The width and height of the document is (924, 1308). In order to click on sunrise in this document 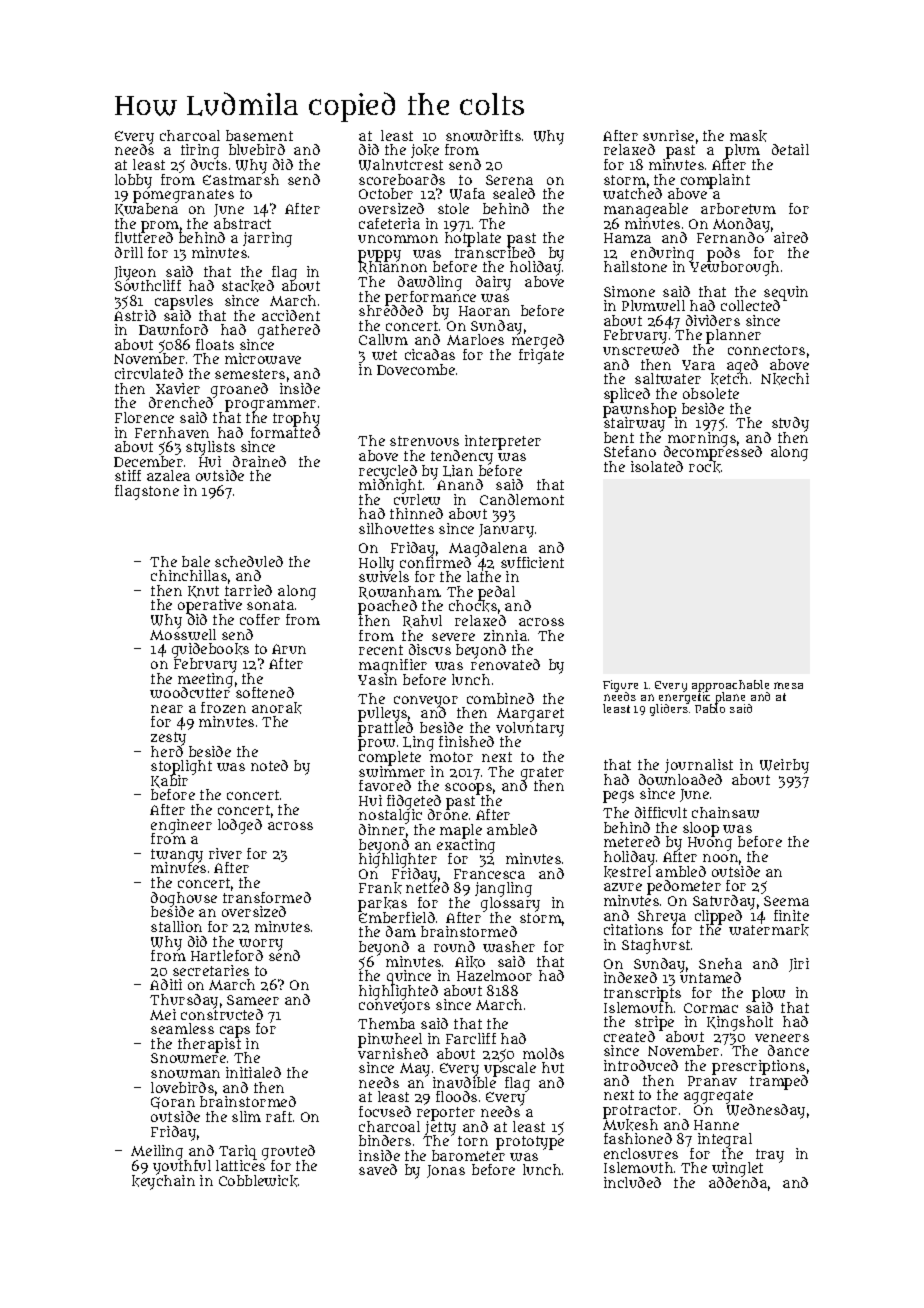, I will do `click(668, 135)`.
